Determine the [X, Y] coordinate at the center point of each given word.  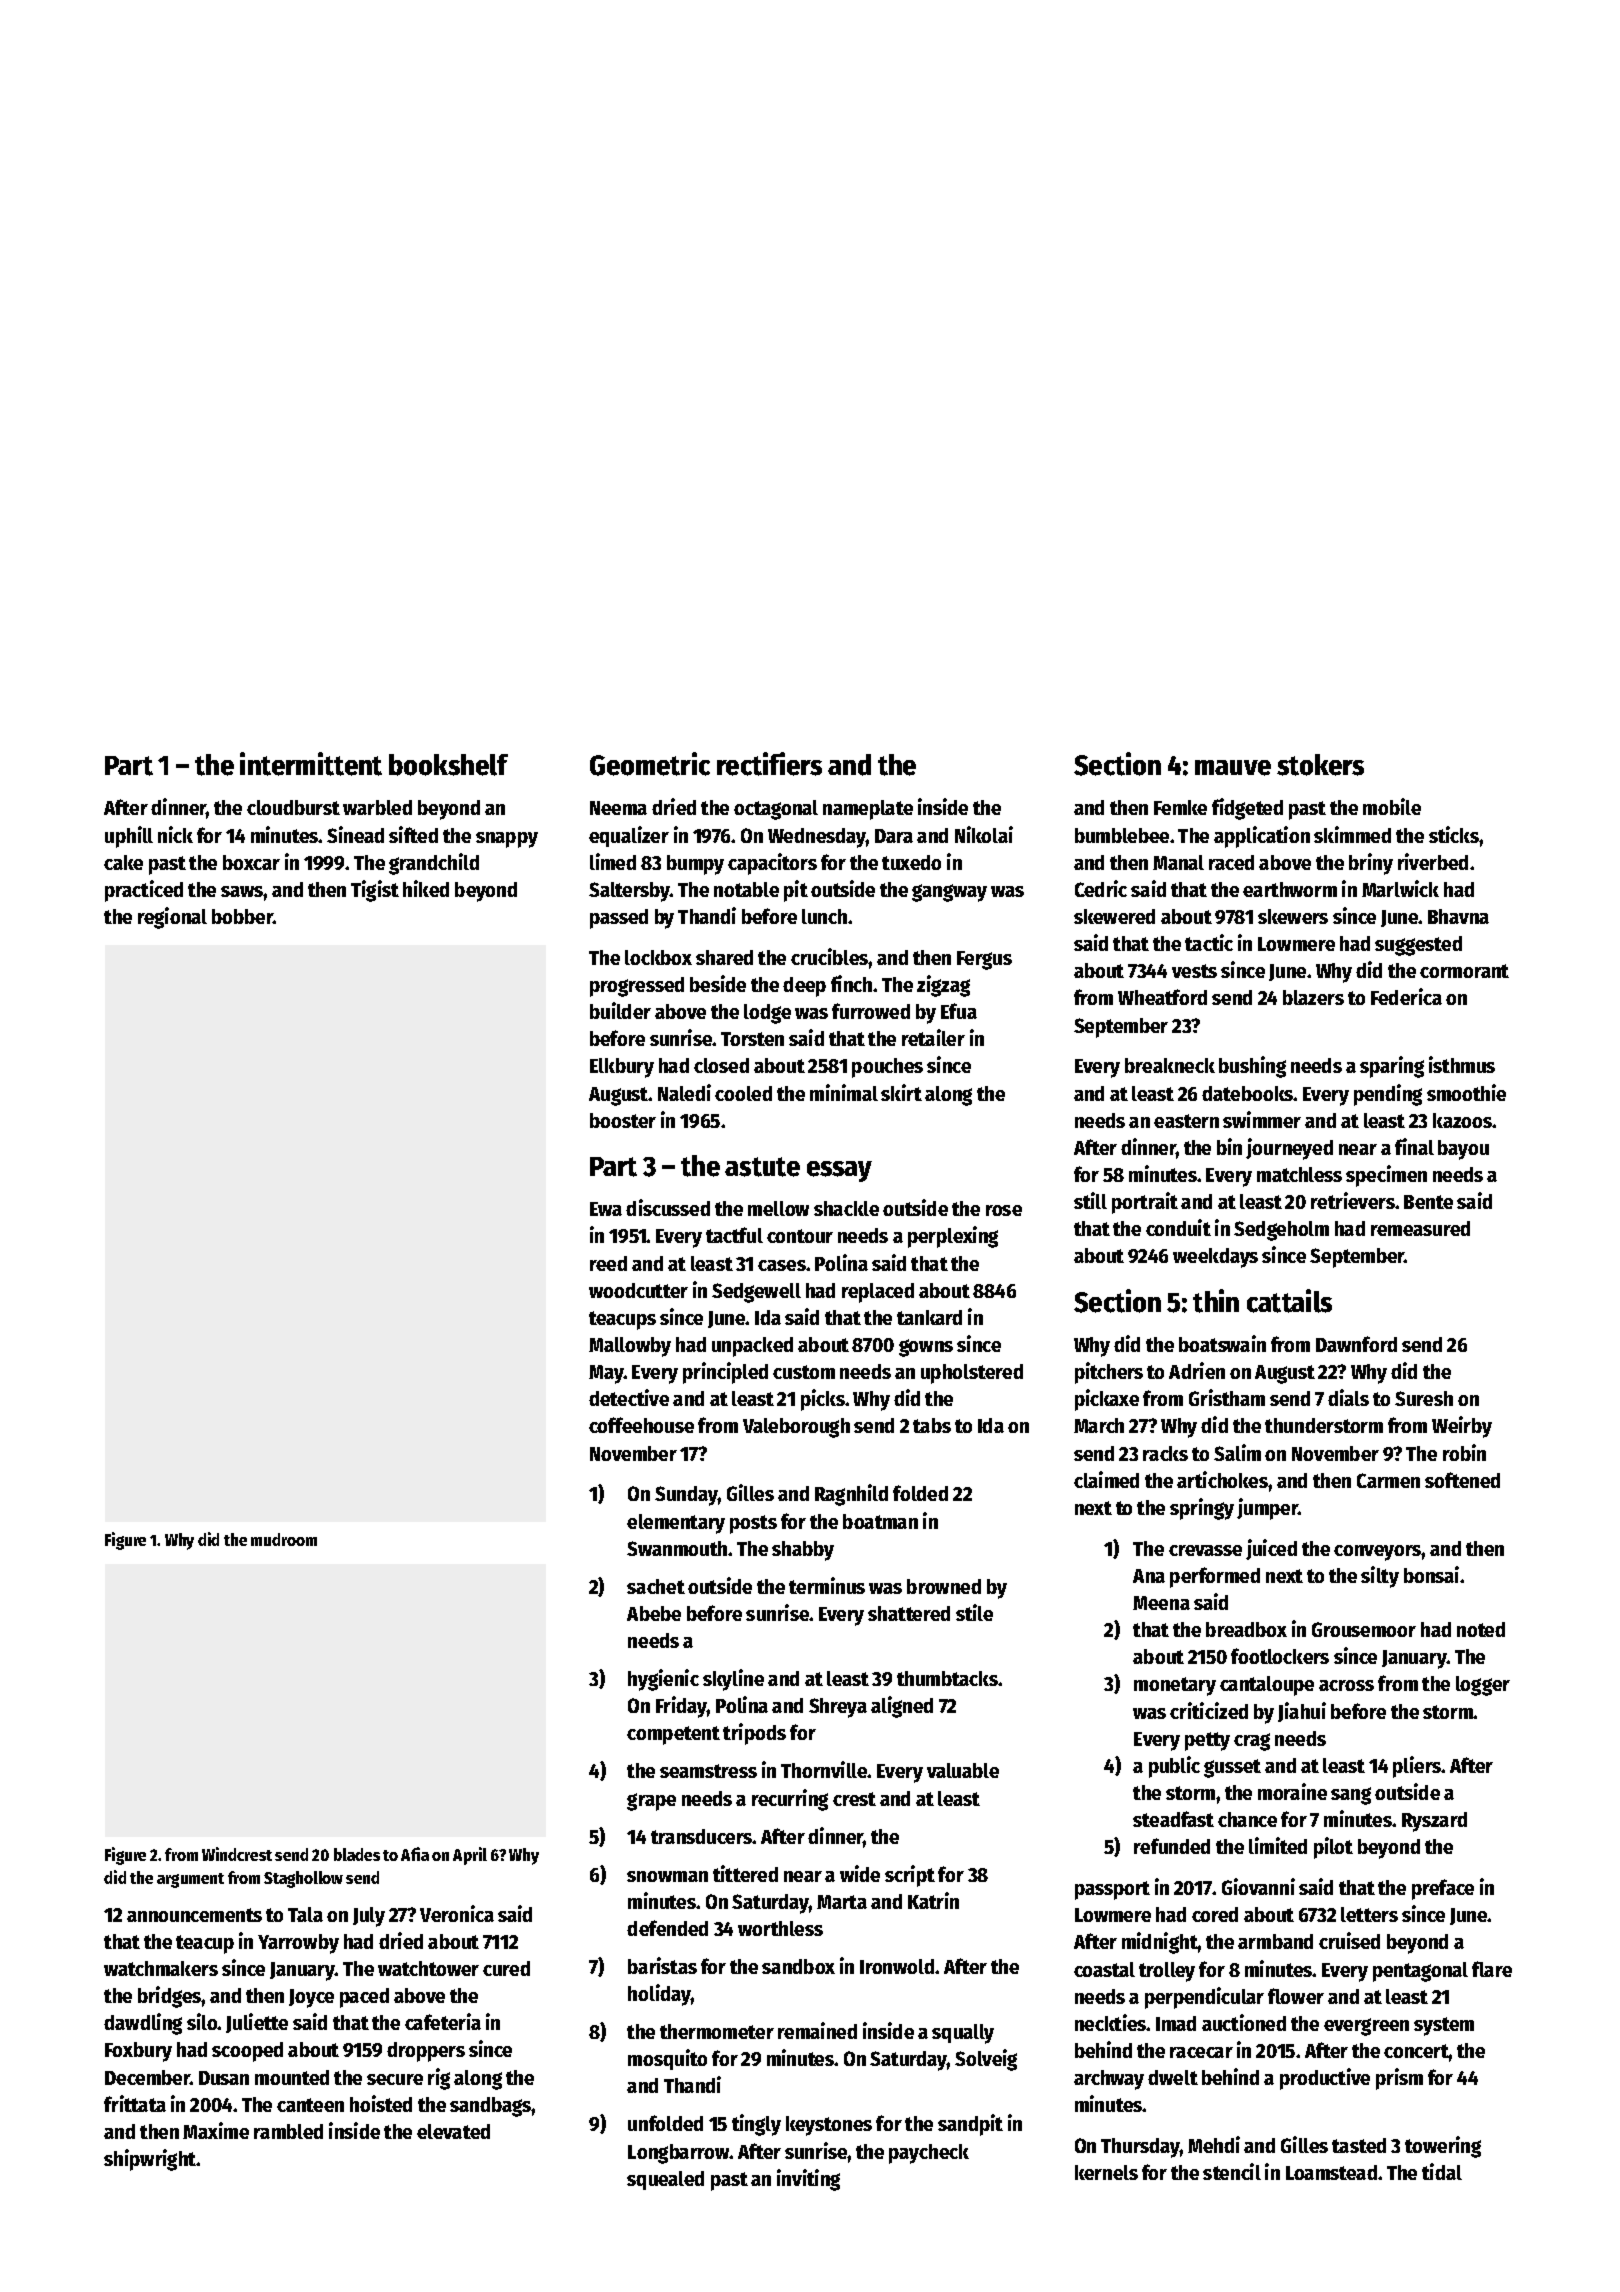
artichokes [1223, 1479]
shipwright [150, 2160]
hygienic [663, 1680]
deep [804, 987]
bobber [242, 916]
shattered [909, 1613]
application [1262, 837]
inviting [808, 2180]
